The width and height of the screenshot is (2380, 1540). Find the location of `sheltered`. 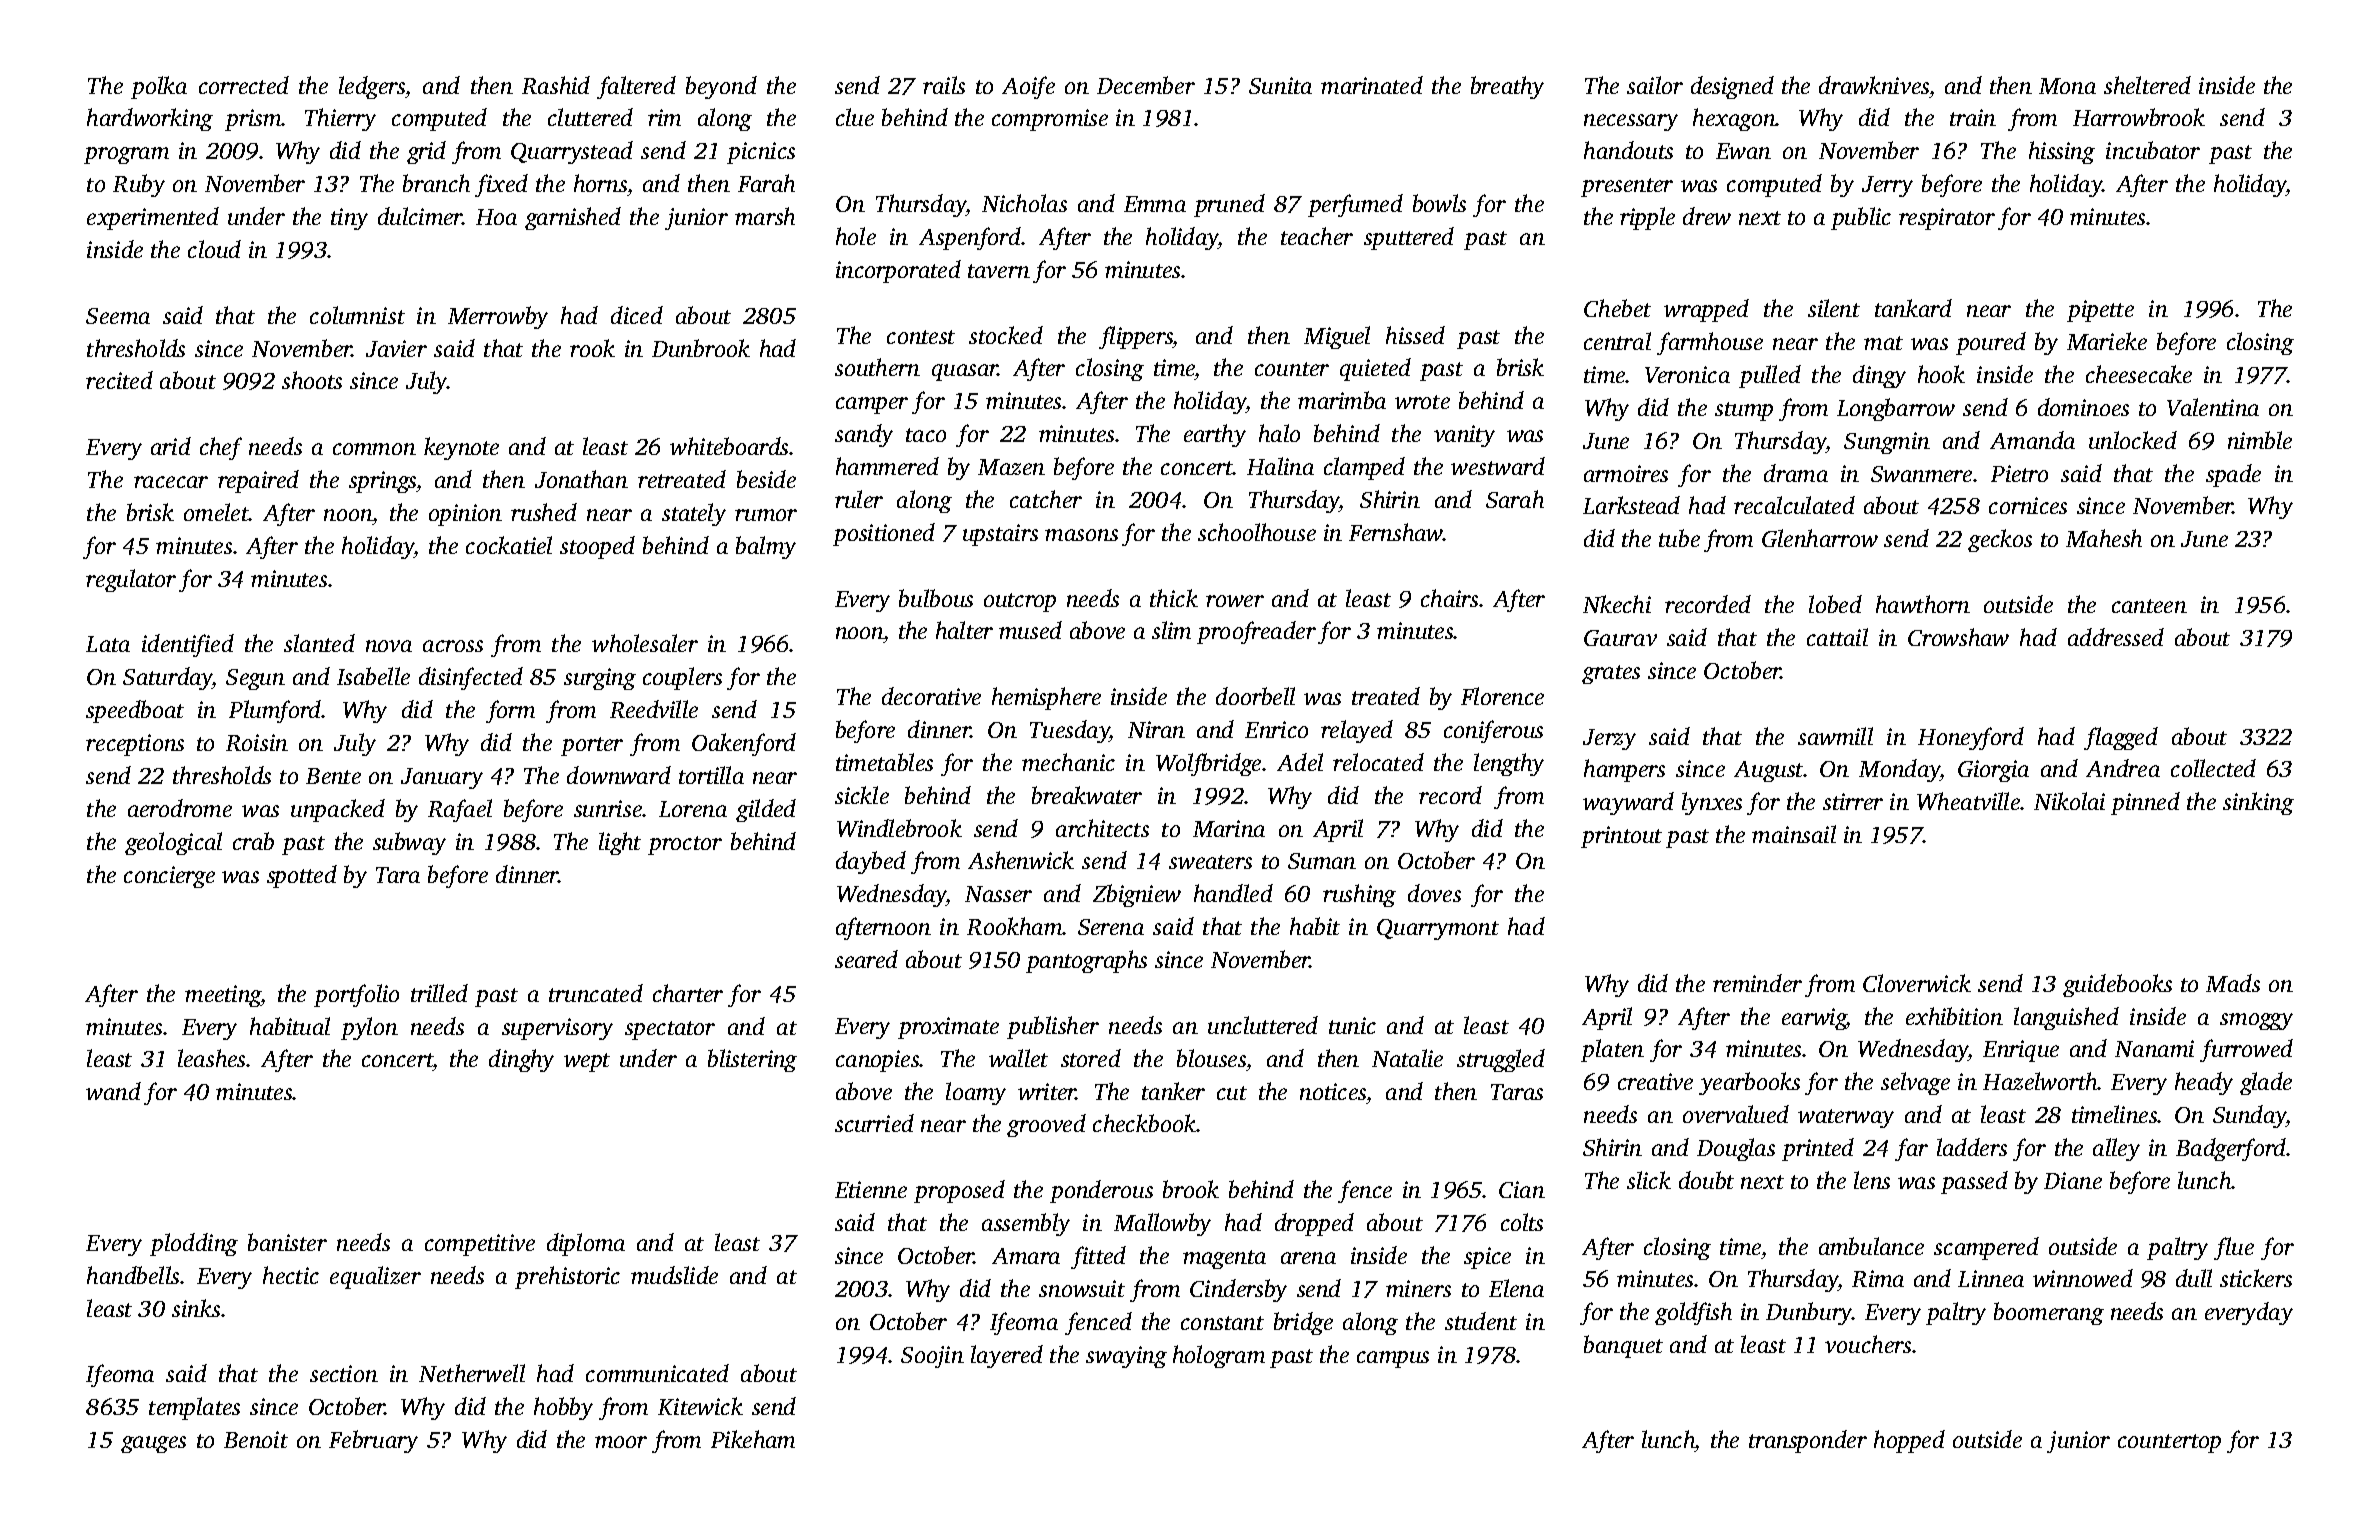

sheltered is located at coordinates (2147, 85).
